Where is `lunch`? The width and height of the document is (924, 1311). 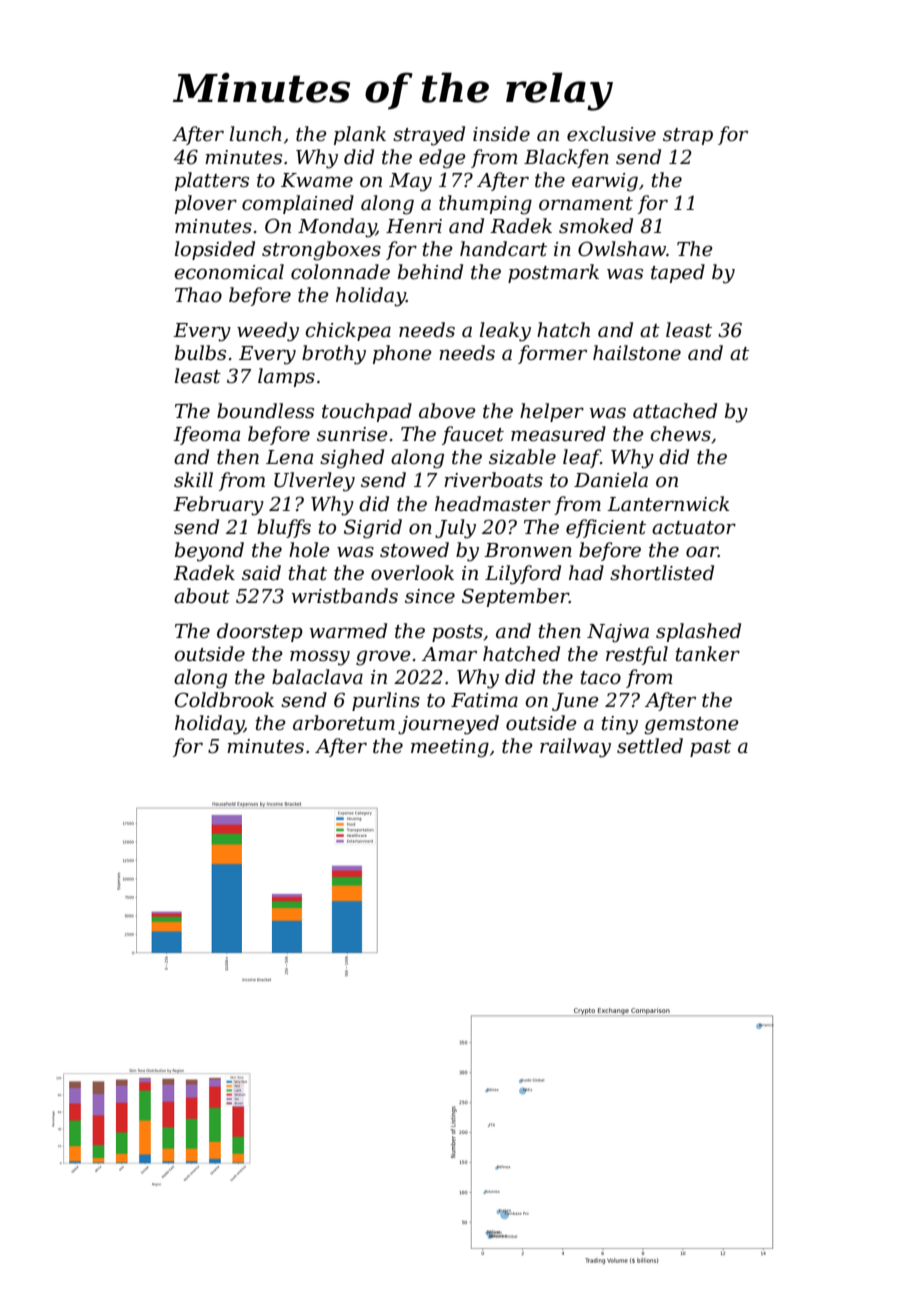
lunch is located at coordinates (256, 134).
